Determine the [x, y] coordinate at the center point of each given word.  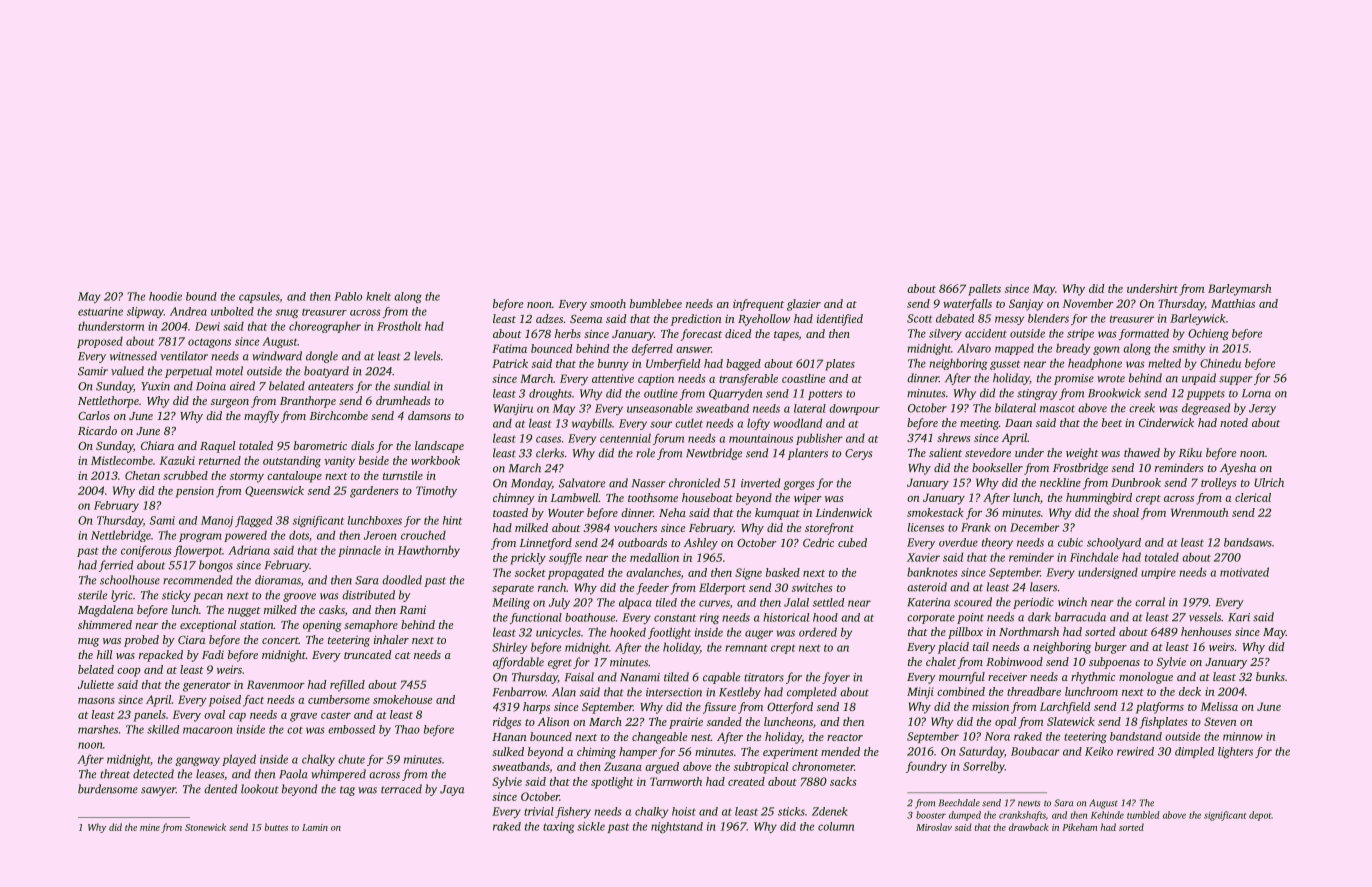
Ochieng [1208, 334]
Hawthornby [429, 551]
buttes [276, 827]
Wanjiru [513, 409]
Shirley [509, 648]
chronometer [823, 766]
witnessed [133, 356]
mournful [962, 678]
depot [1260, 816]
